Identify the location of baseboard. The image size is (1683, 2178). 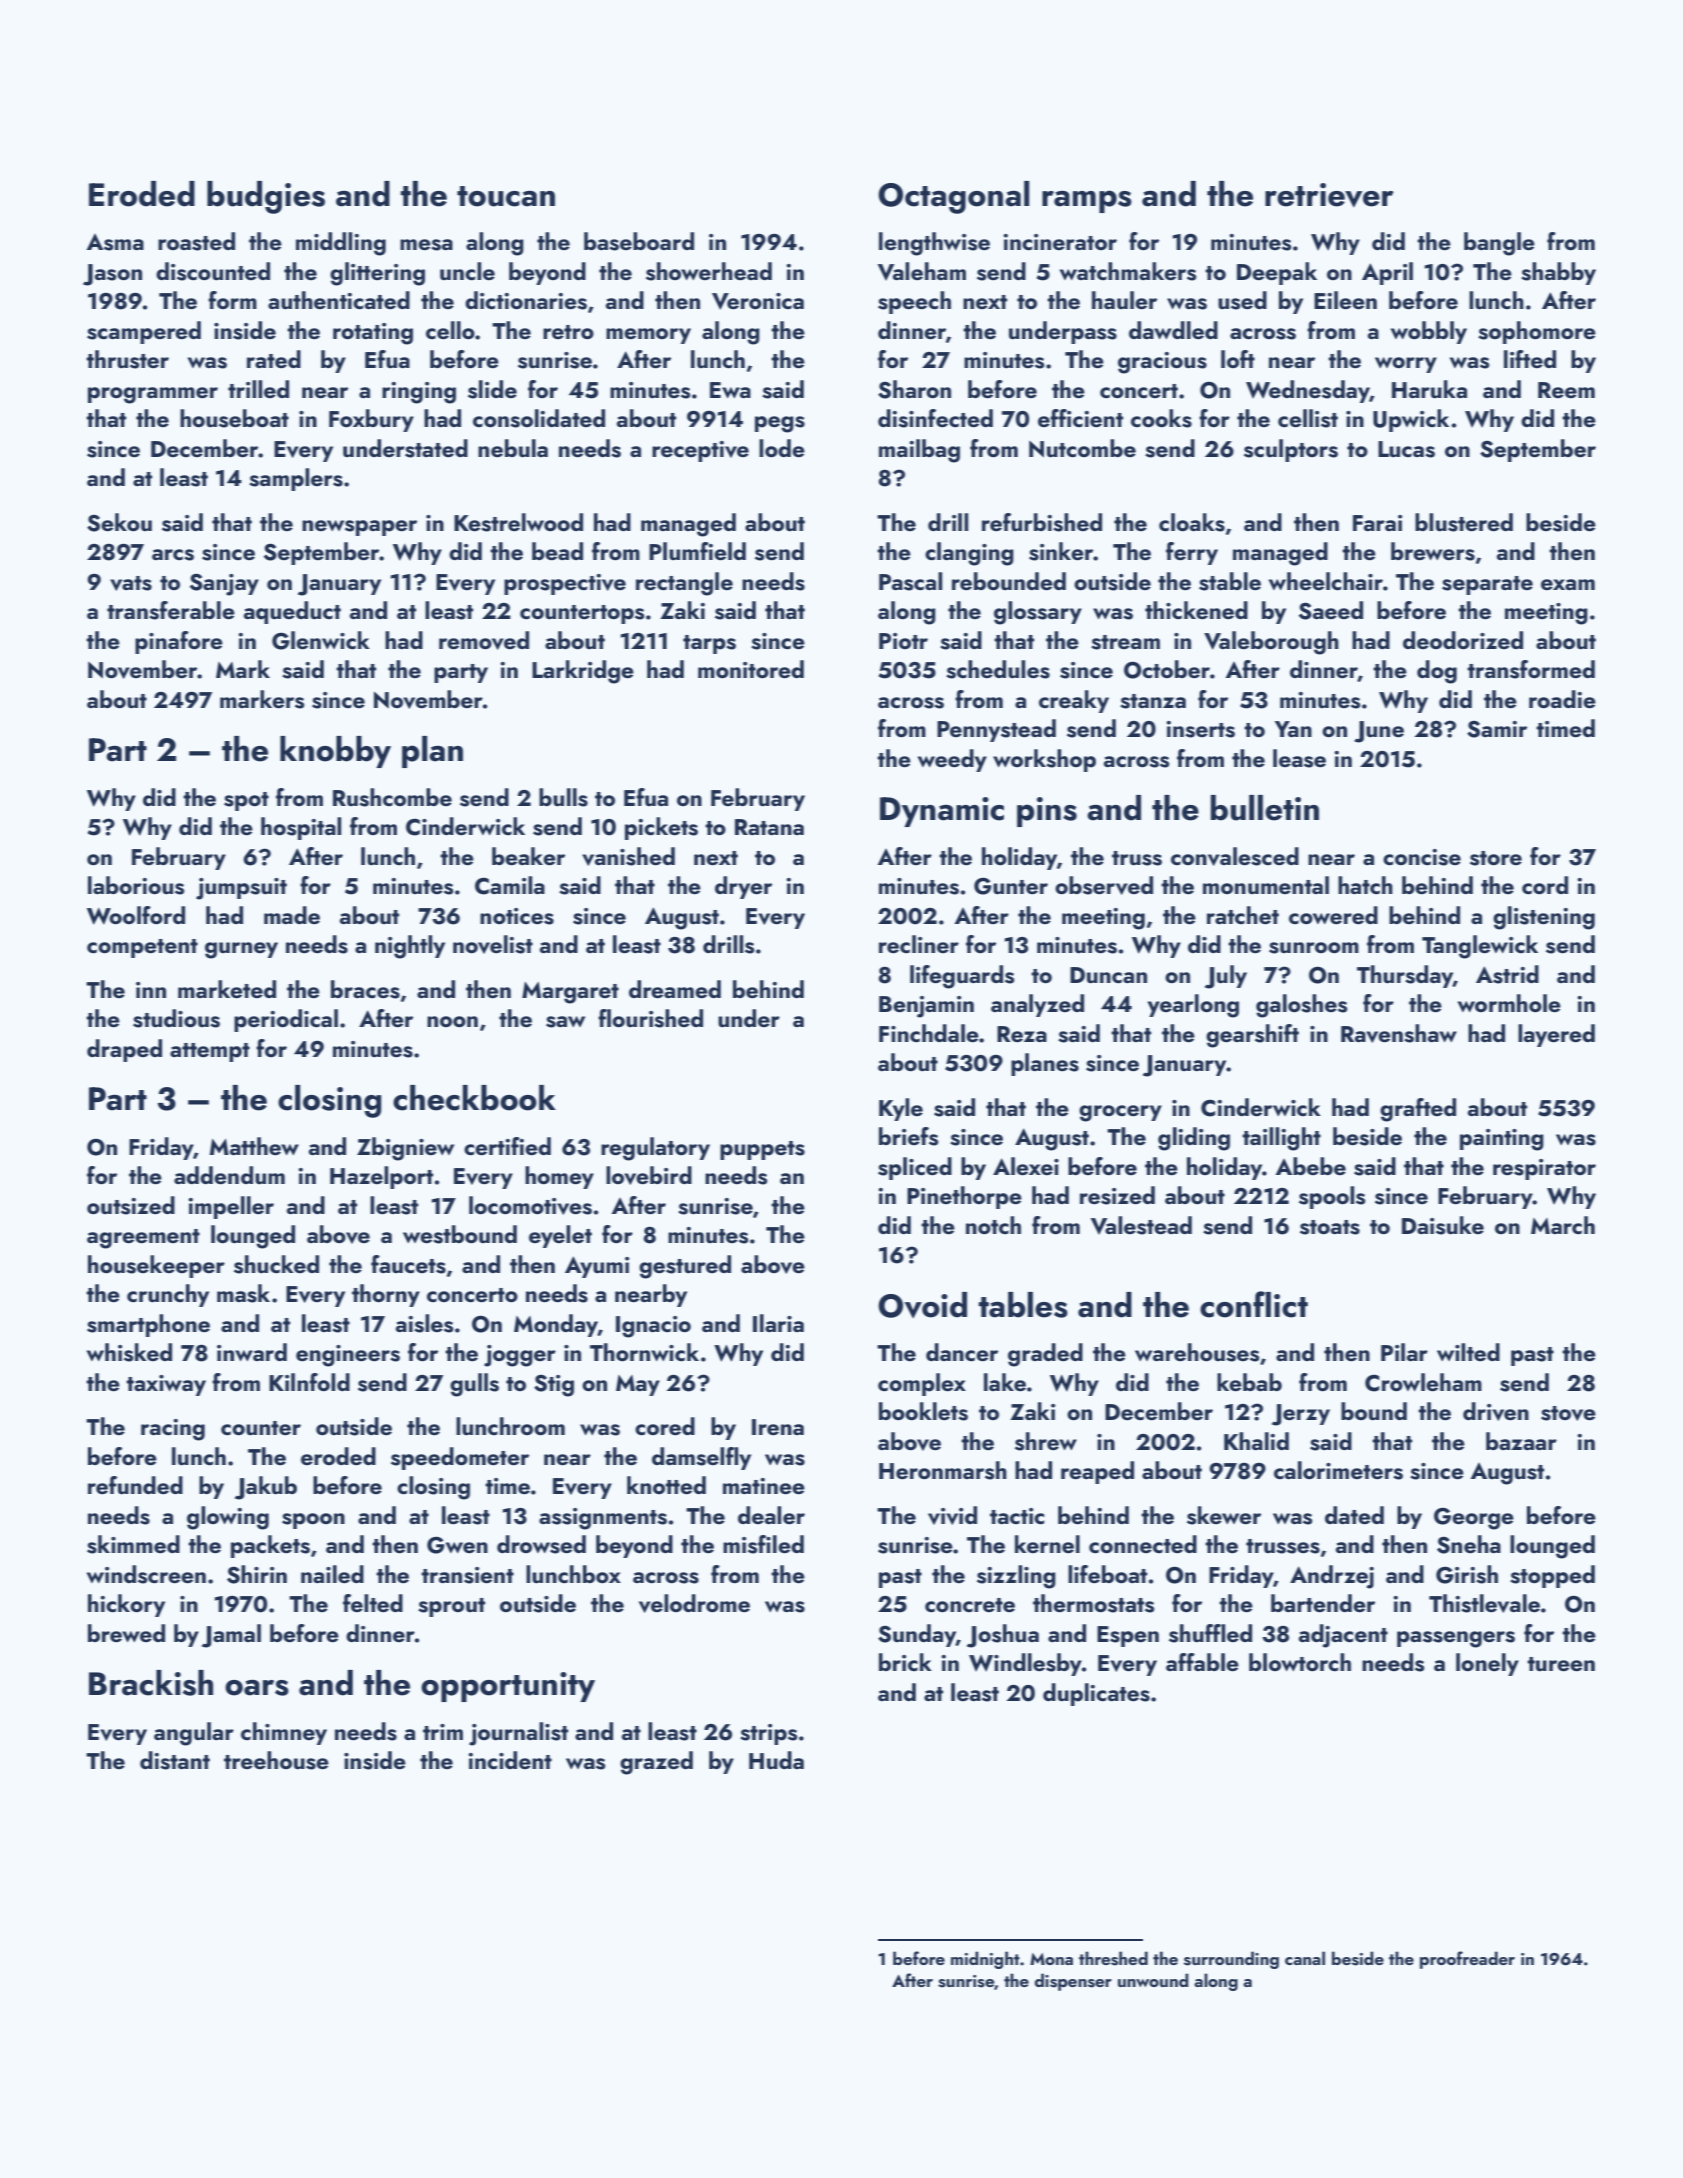
(639, 241).
